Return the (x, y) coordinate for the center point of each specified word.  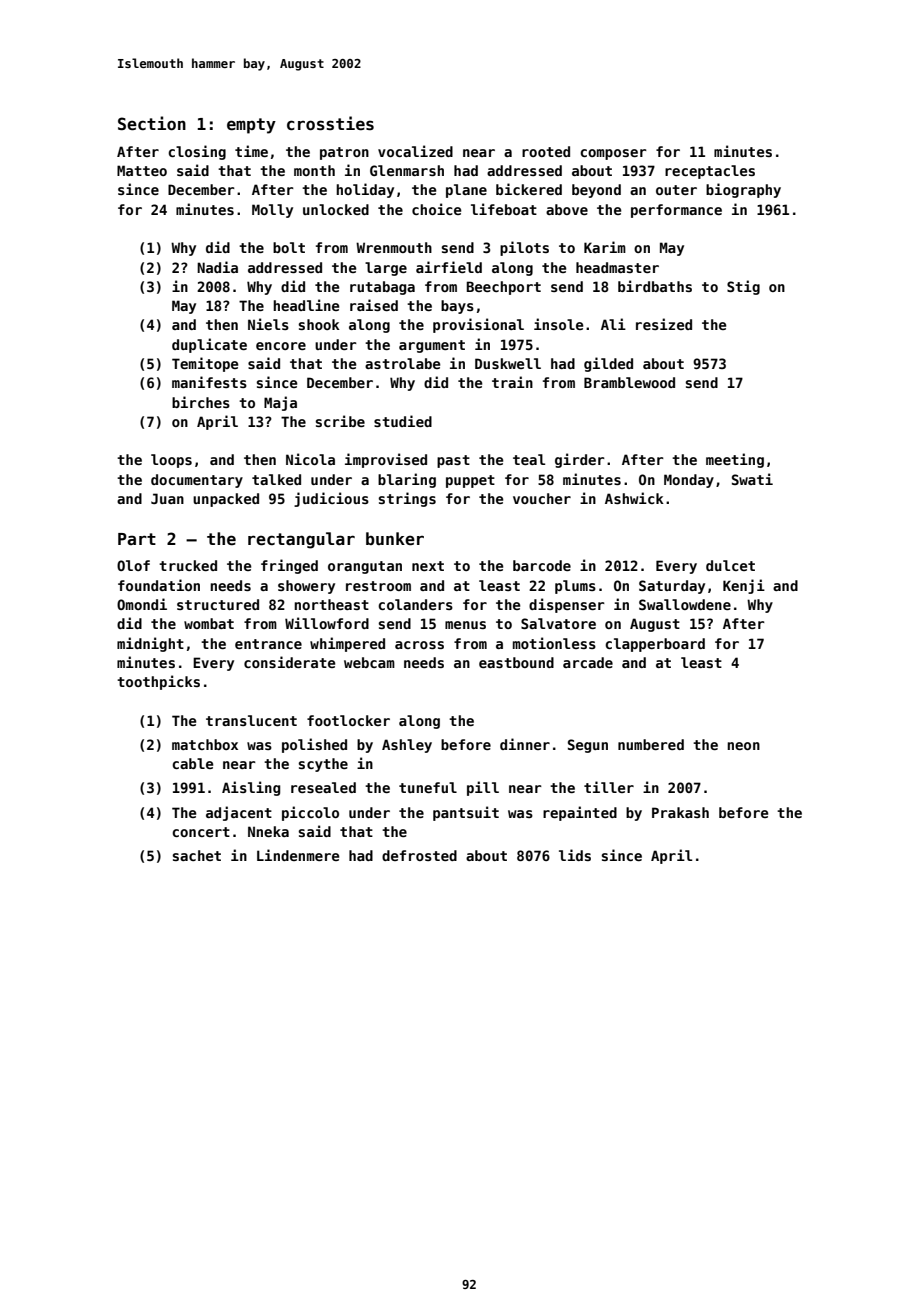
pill (483, 788)
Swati (752, 479)
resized (664, 324)
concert (201, 832)
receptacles (710, 172)
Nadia (217, 267)
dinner (525, 744)
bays (457, 307)
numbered (651, 744)
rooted (546, 151)
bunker (395, 539)
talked (276, 479)
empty (251, 126)
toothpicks (158, 682)
